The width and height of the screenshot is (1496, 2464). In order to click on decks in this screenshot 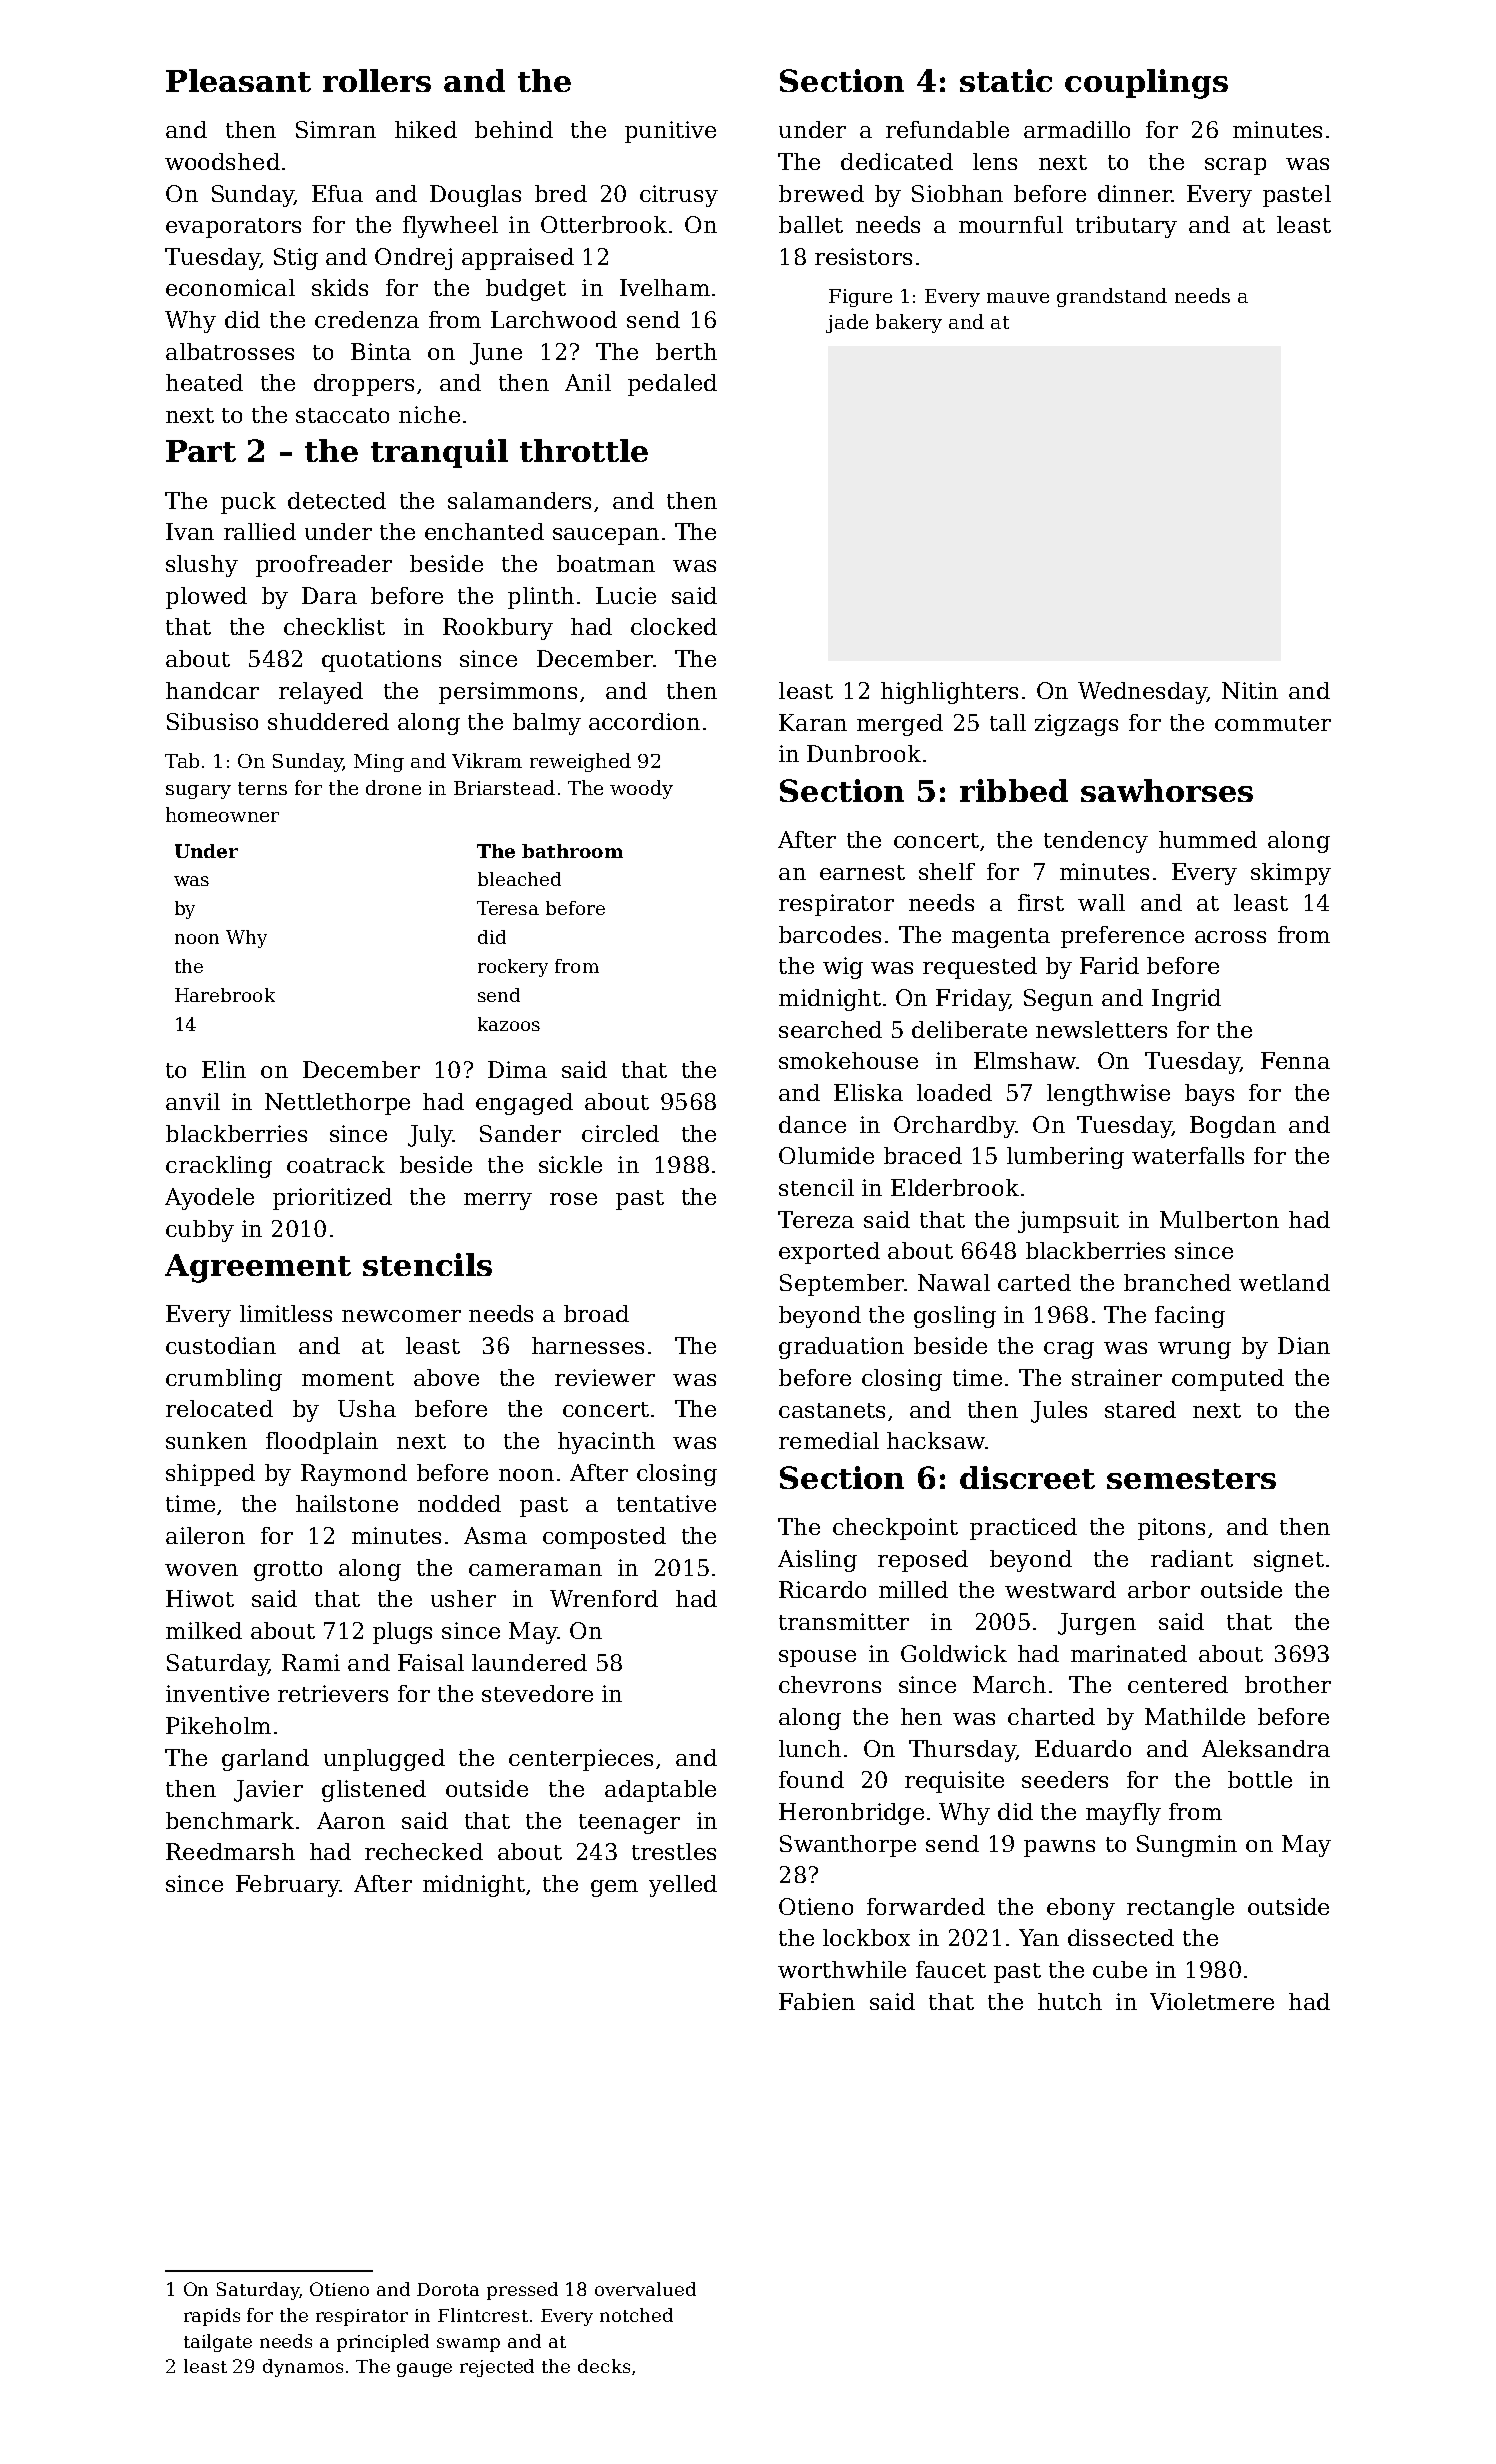, I will do `click(604, 2366)`.
